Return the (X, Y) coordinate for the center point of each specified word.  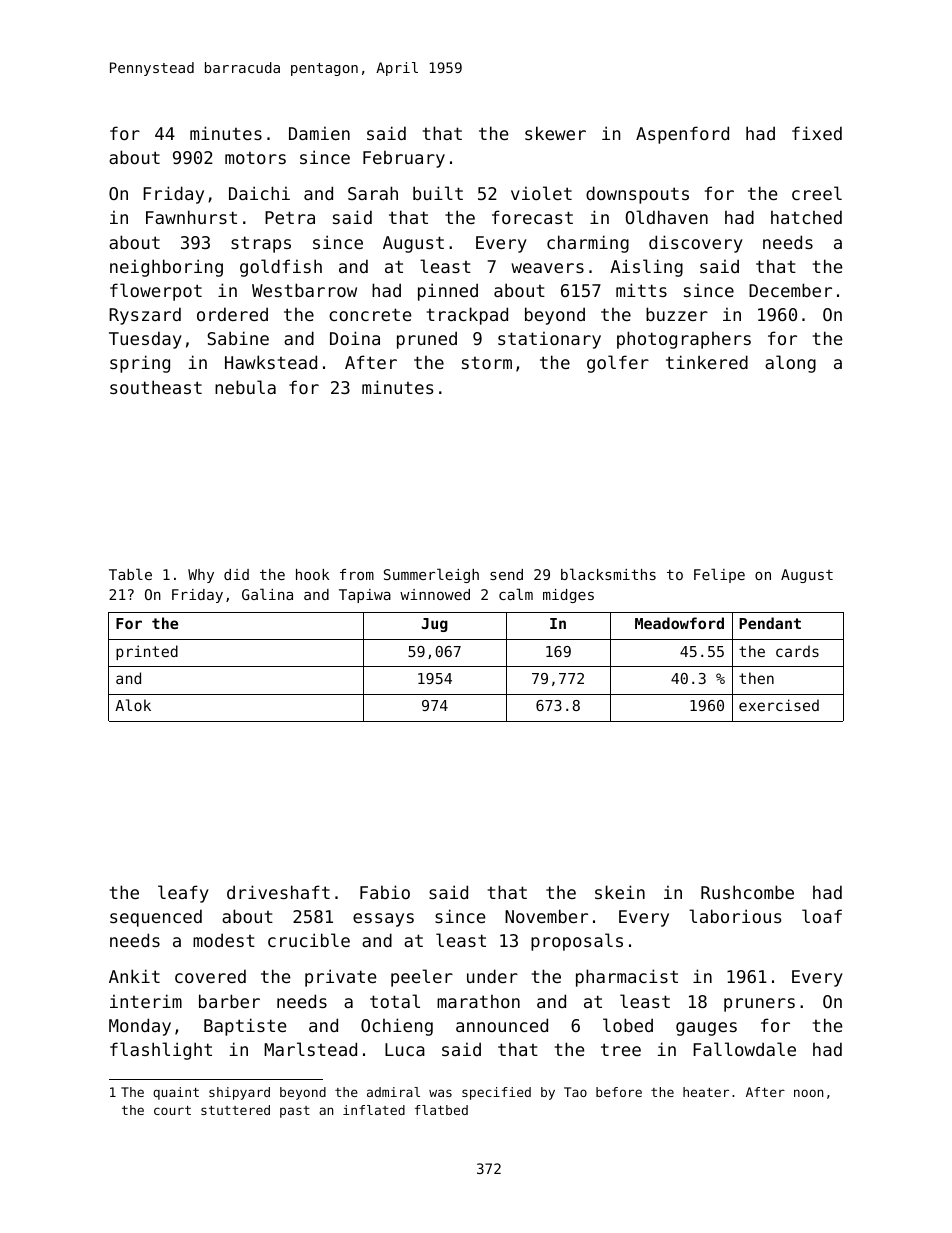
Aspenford (682, 135)
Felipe (719, 575)
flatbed (441, 1110)
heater (706, 1092)
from (357, 574)
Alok (133, 705)
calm (516, 594)
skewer (555, 133)
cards (797, 651)
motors (255, 158)
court (172, 1110)
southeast (156, 387)
